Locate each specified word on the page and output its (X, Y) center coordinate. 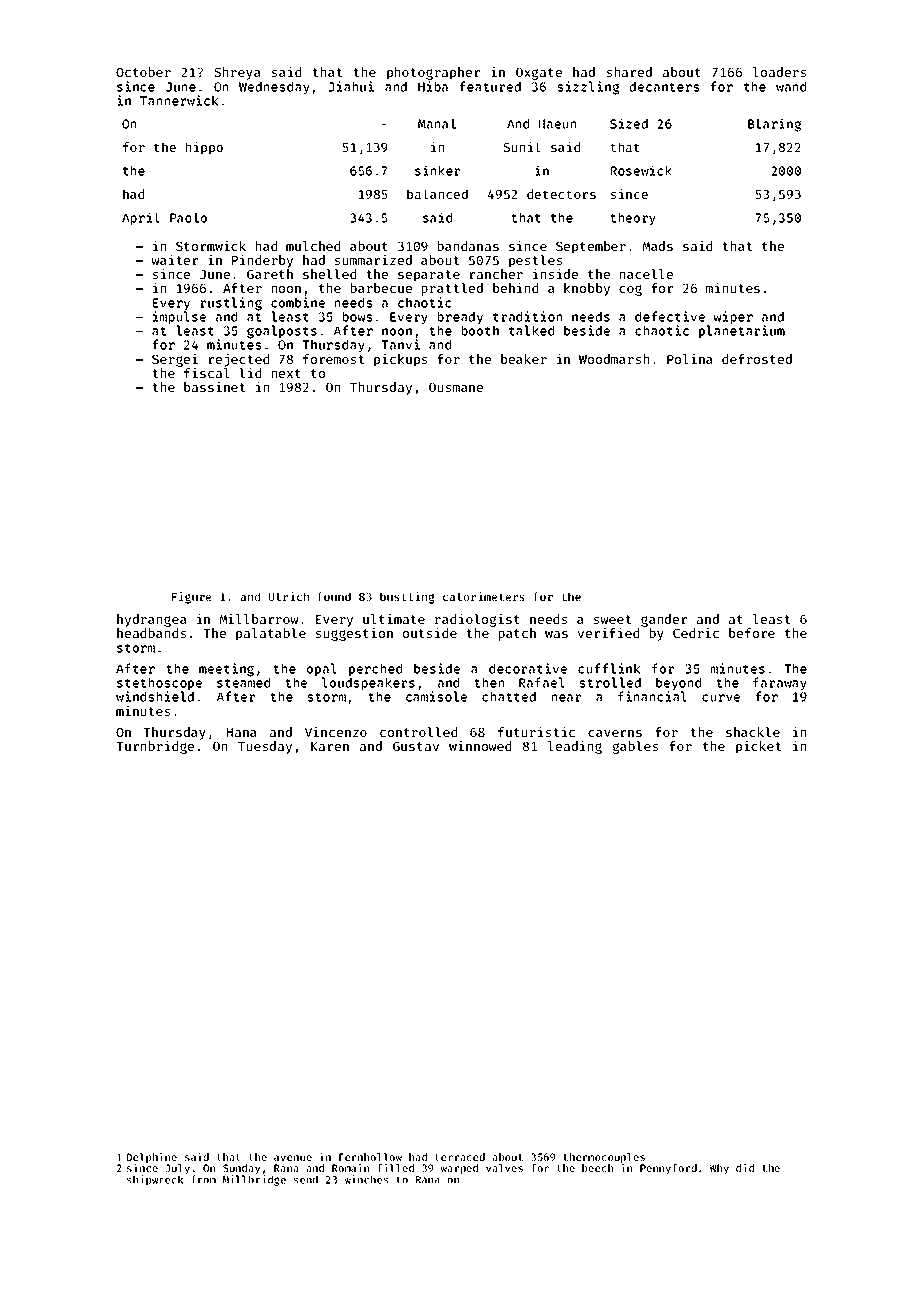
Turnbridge (155, 747)
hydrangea (151, 620)
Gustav (416, 746)
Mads (658, 246)
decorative (528, 668)
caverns (615, 733)
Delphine (152, 1158)
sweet (612, 619)
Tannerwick (179, 100)
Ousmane (456, 387)
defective (670, 316)
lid (250, 373)
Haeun (557, 124)
